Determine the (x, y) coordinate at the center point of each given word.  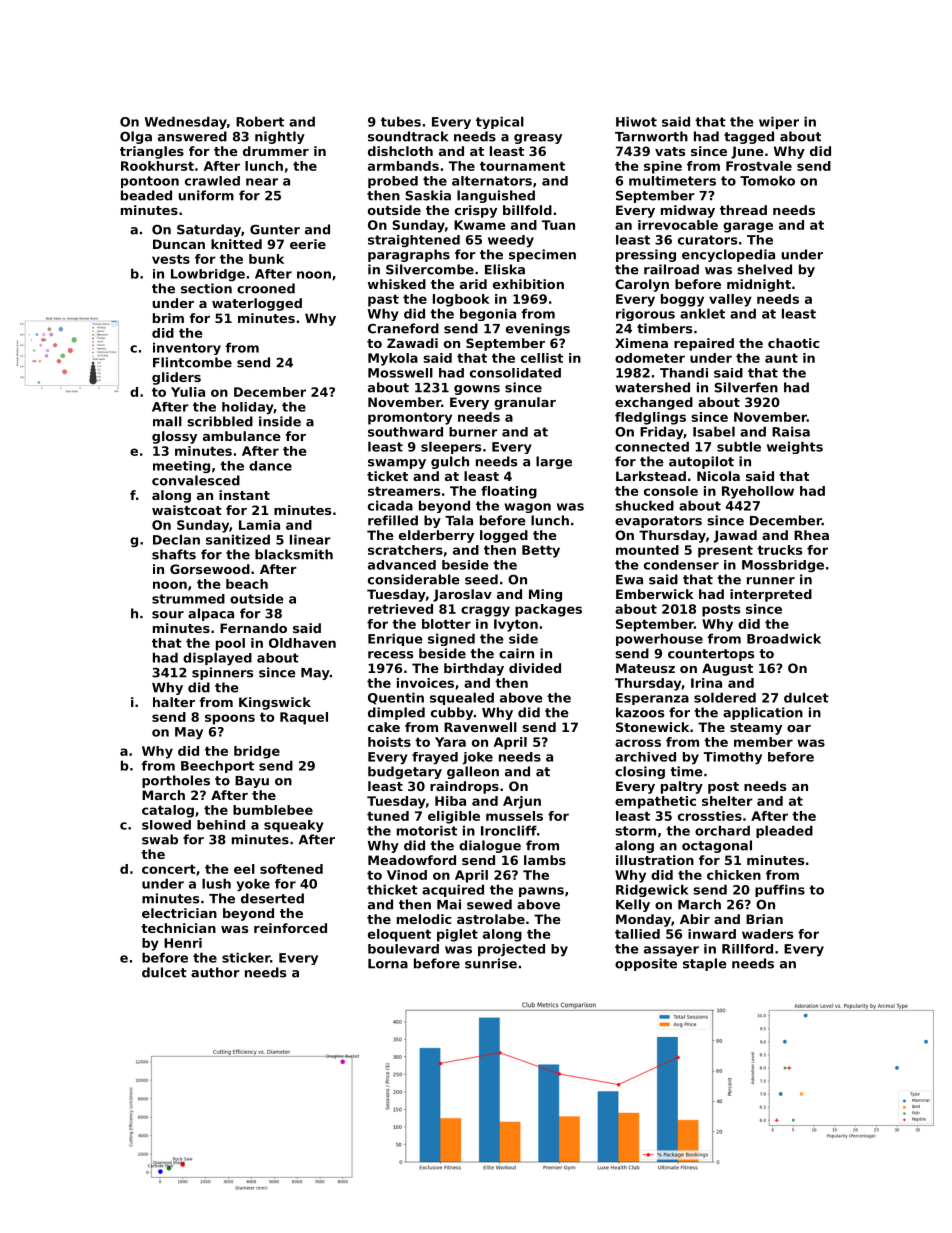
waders (767, 934)
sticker (246, 957)
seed (481, 579)
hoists (389, 742)
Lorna (388, 964)
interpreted (771, 595)
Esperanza (652, 699)
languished (496, 196)
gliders (176, 378)
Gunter (275, 229)
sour (168, 615)
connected (652, 446)
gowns (477, 390)
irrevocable (678, 225)
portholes (176, 781)
